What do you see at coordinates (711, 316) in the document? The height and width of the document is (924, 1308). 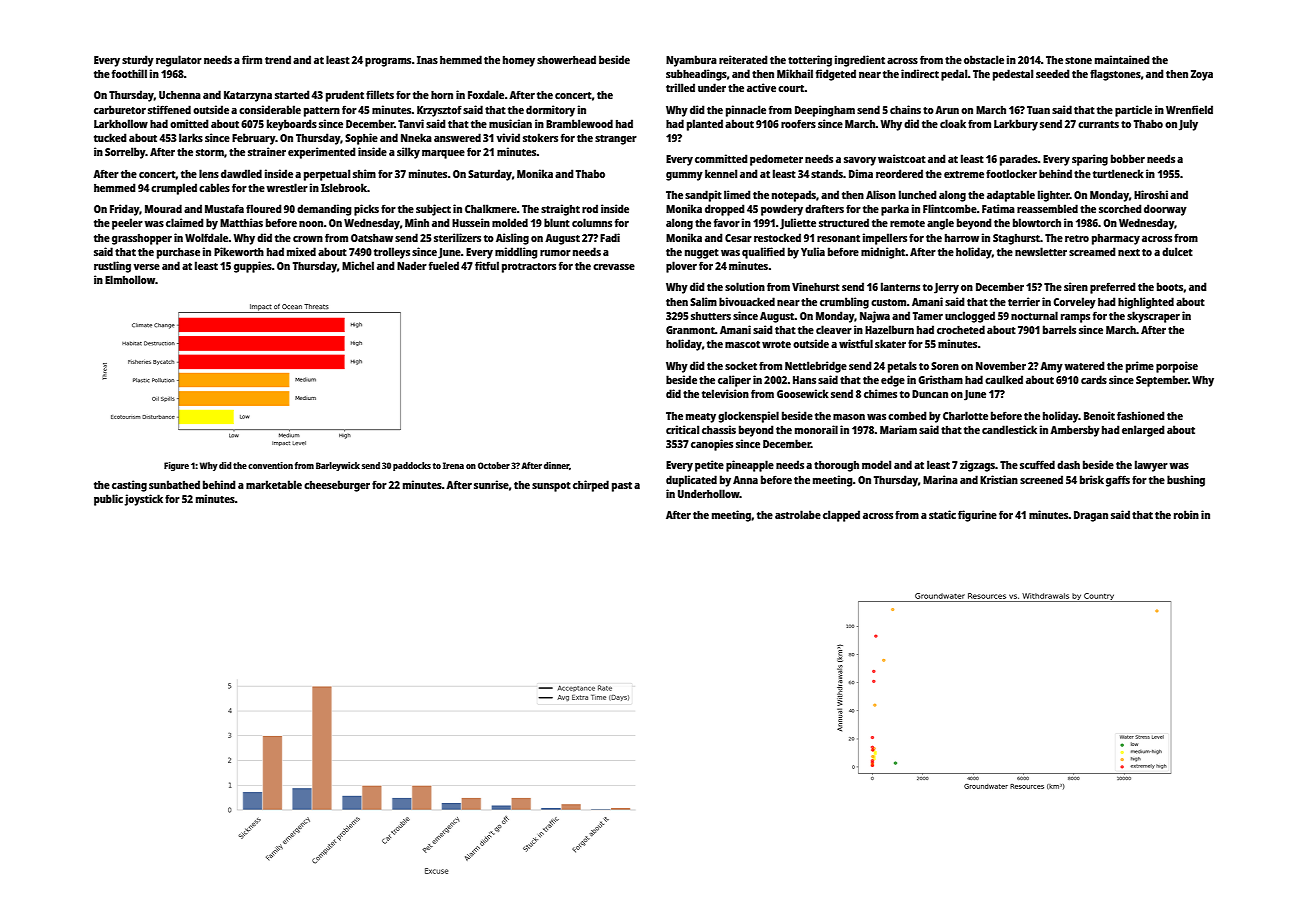 I see `shutters` at bounding box center [711, 316].
